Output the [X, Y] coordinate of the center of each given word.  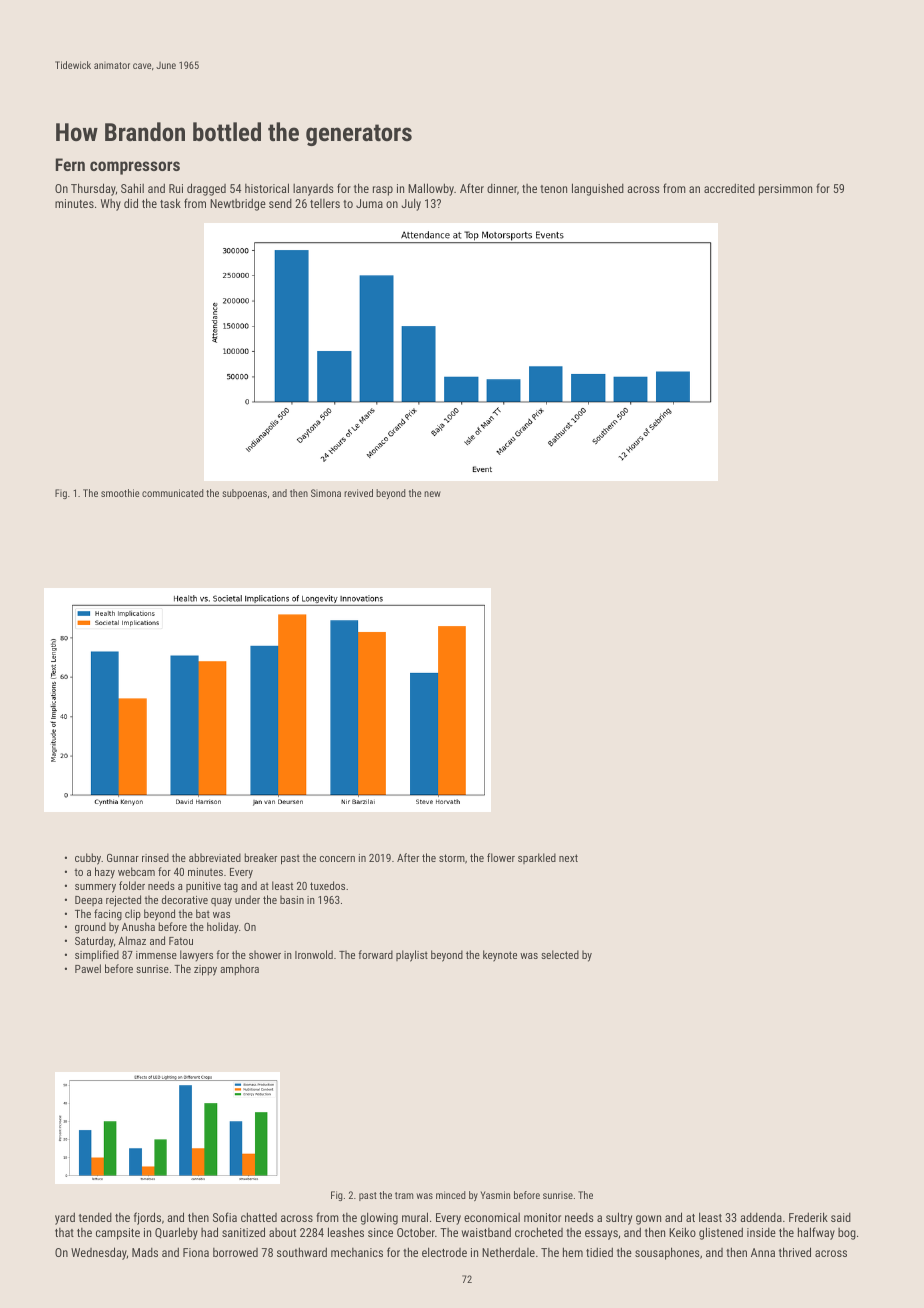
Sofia [225, 1217]
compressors [135, 168]
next [568, 858]
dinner [502, 188]
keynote [500, 956]
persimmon [785, 190]
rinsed [155, 857]
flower [501, 857]
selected [560, 954]
